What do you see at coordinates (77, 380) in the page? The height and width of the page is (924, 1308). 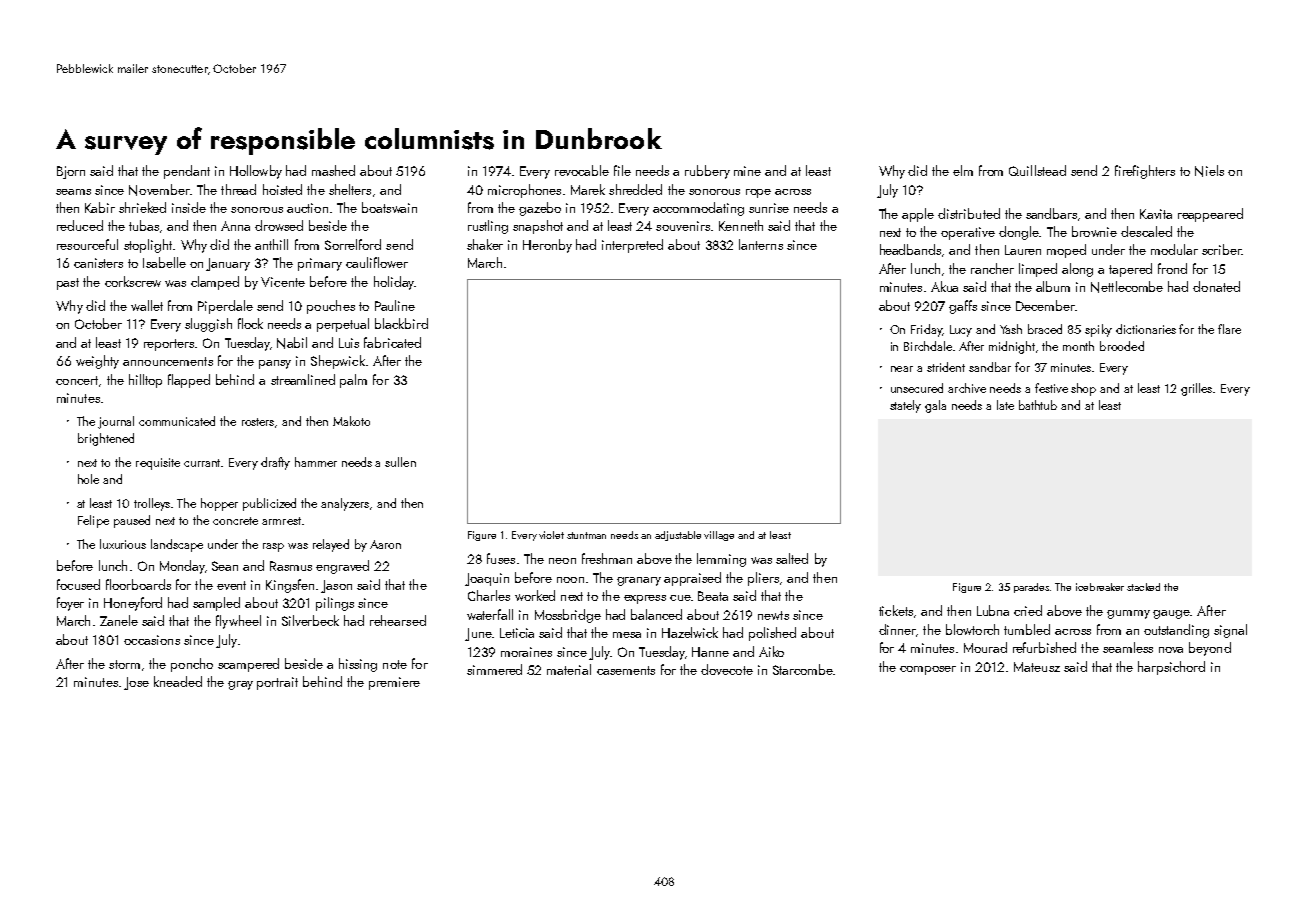 I see `concert` at bounding box center [77, 380].
